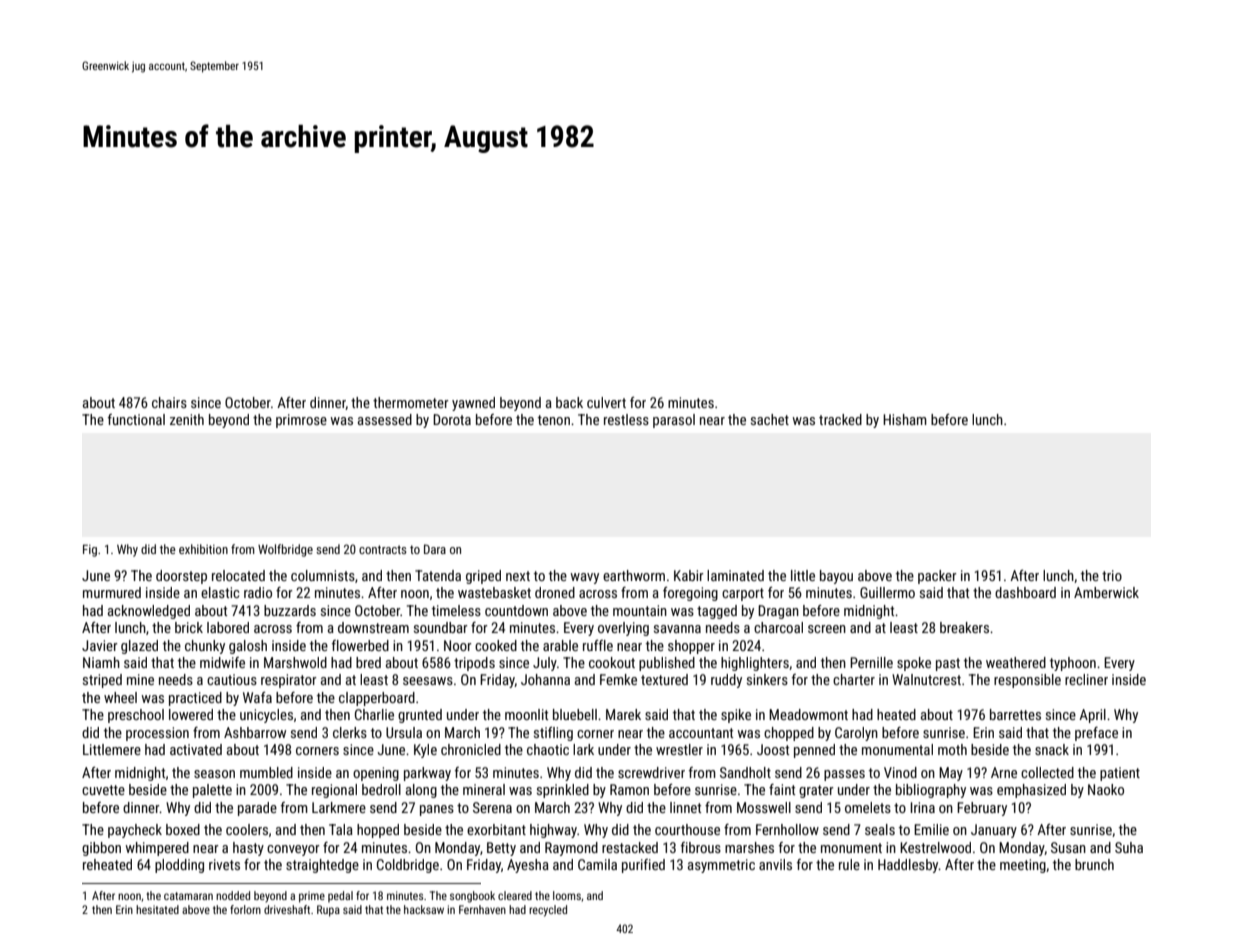 Image resolution: width=1233 pixels, height=952 pixels. I want to click on Hisham, so click(905, 419).
